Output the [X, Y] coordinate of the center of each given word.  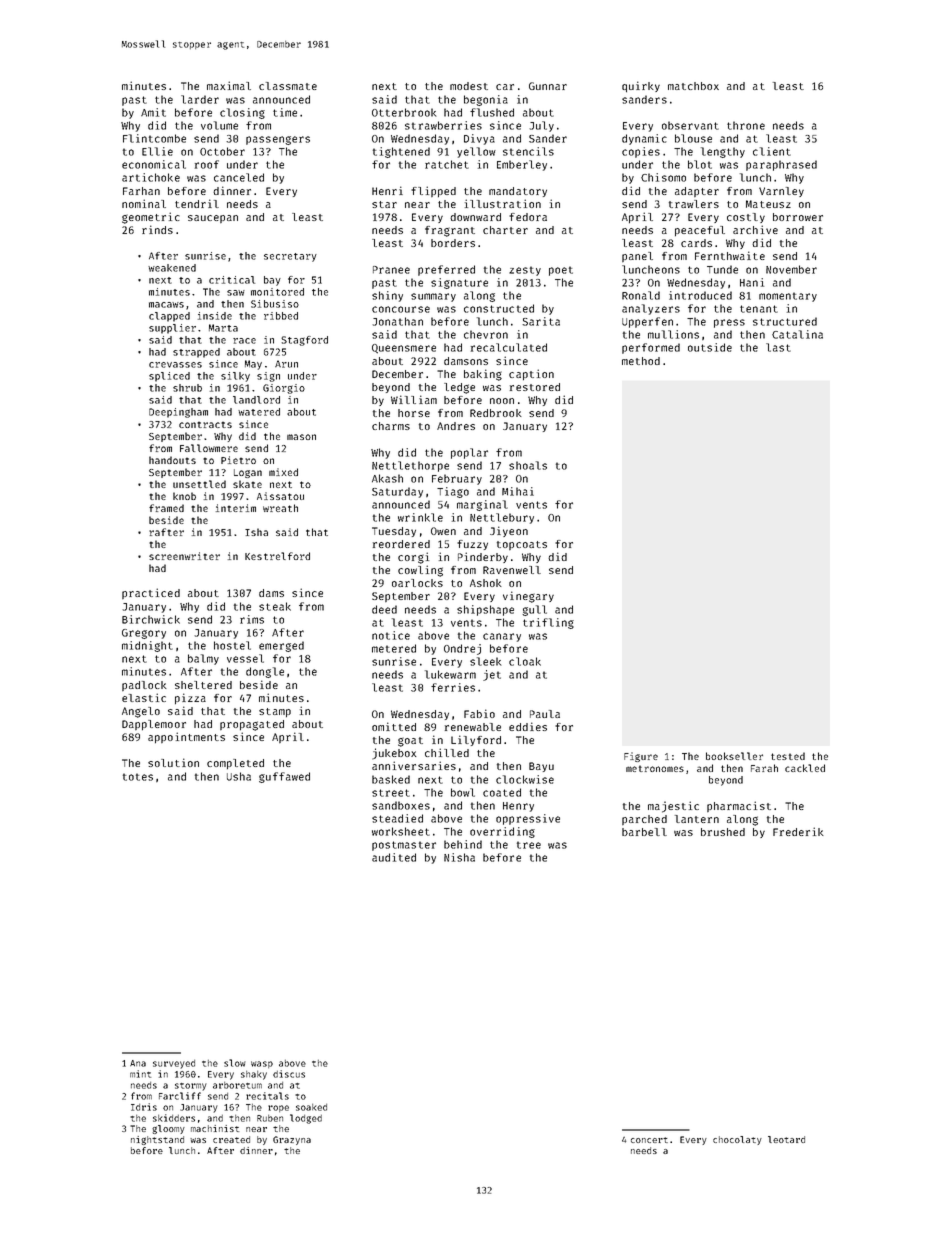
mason [301, 437]
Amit [153, 112]
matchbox [693, 86]
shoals [528, 465]
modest [469, 86]
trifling [548, 623]
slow [235, 1063]
